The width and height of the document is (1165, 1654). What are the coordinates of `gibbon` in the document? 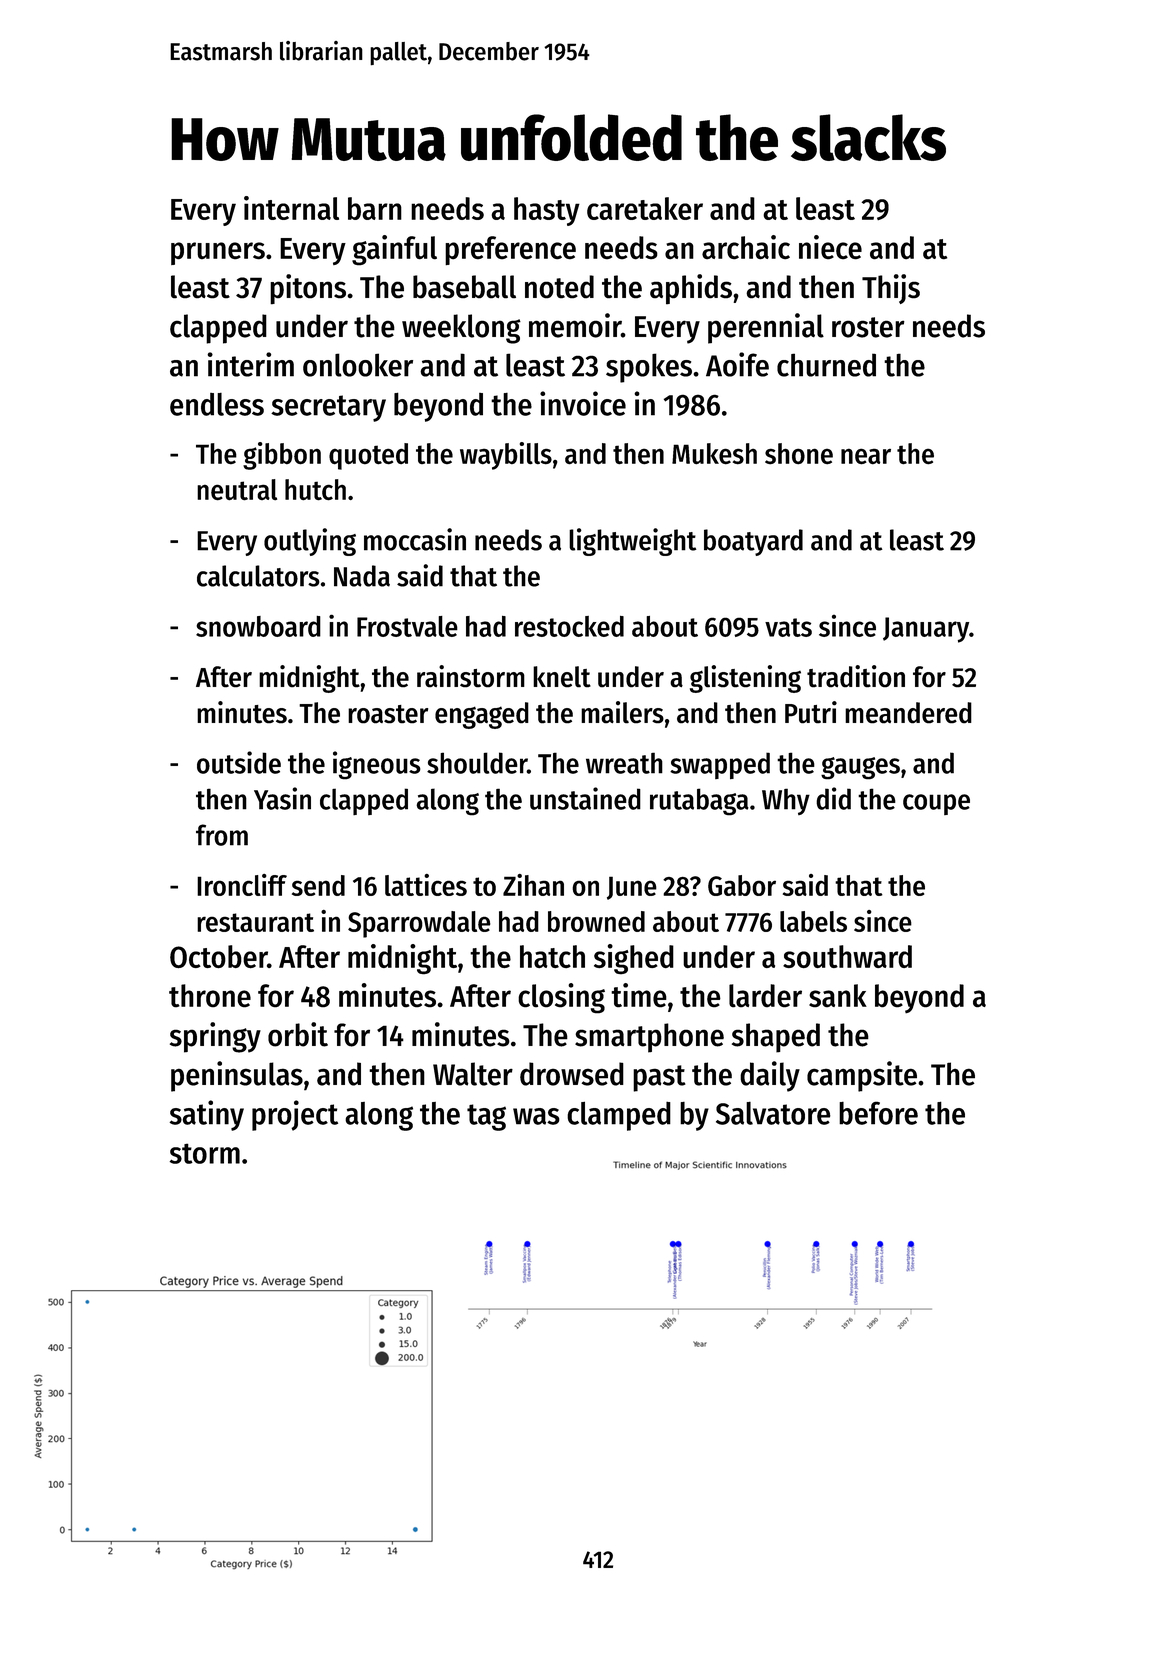 It's located at (282, 456).
